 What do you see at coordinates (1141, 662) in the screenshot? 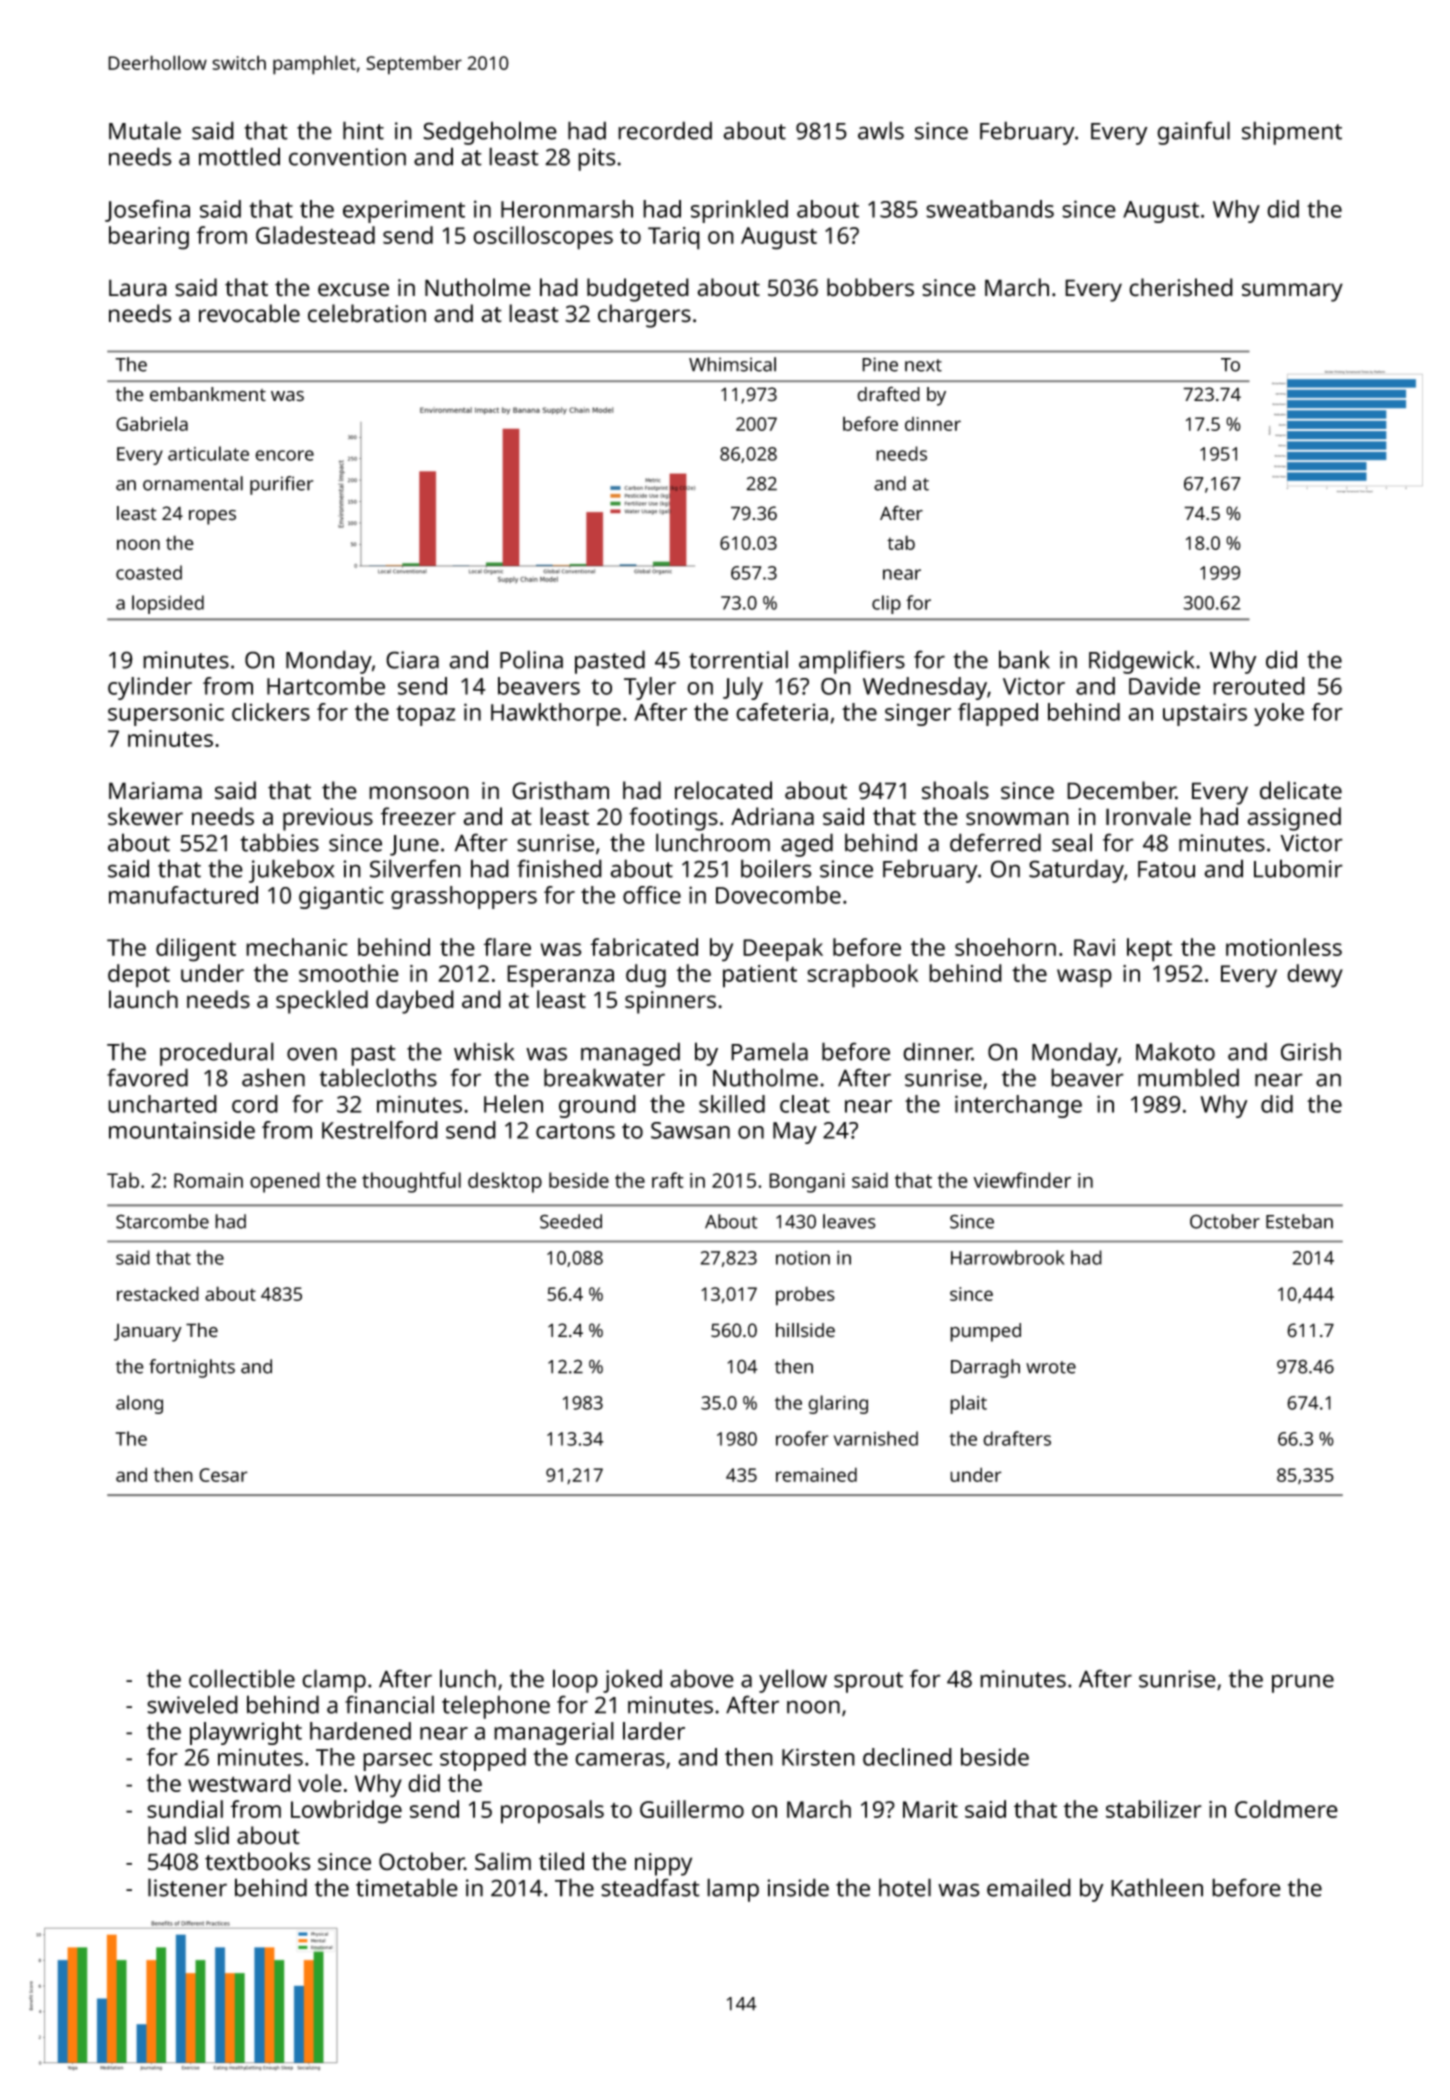
I see `Ridgewick` at bounding box center [1141, 662].
